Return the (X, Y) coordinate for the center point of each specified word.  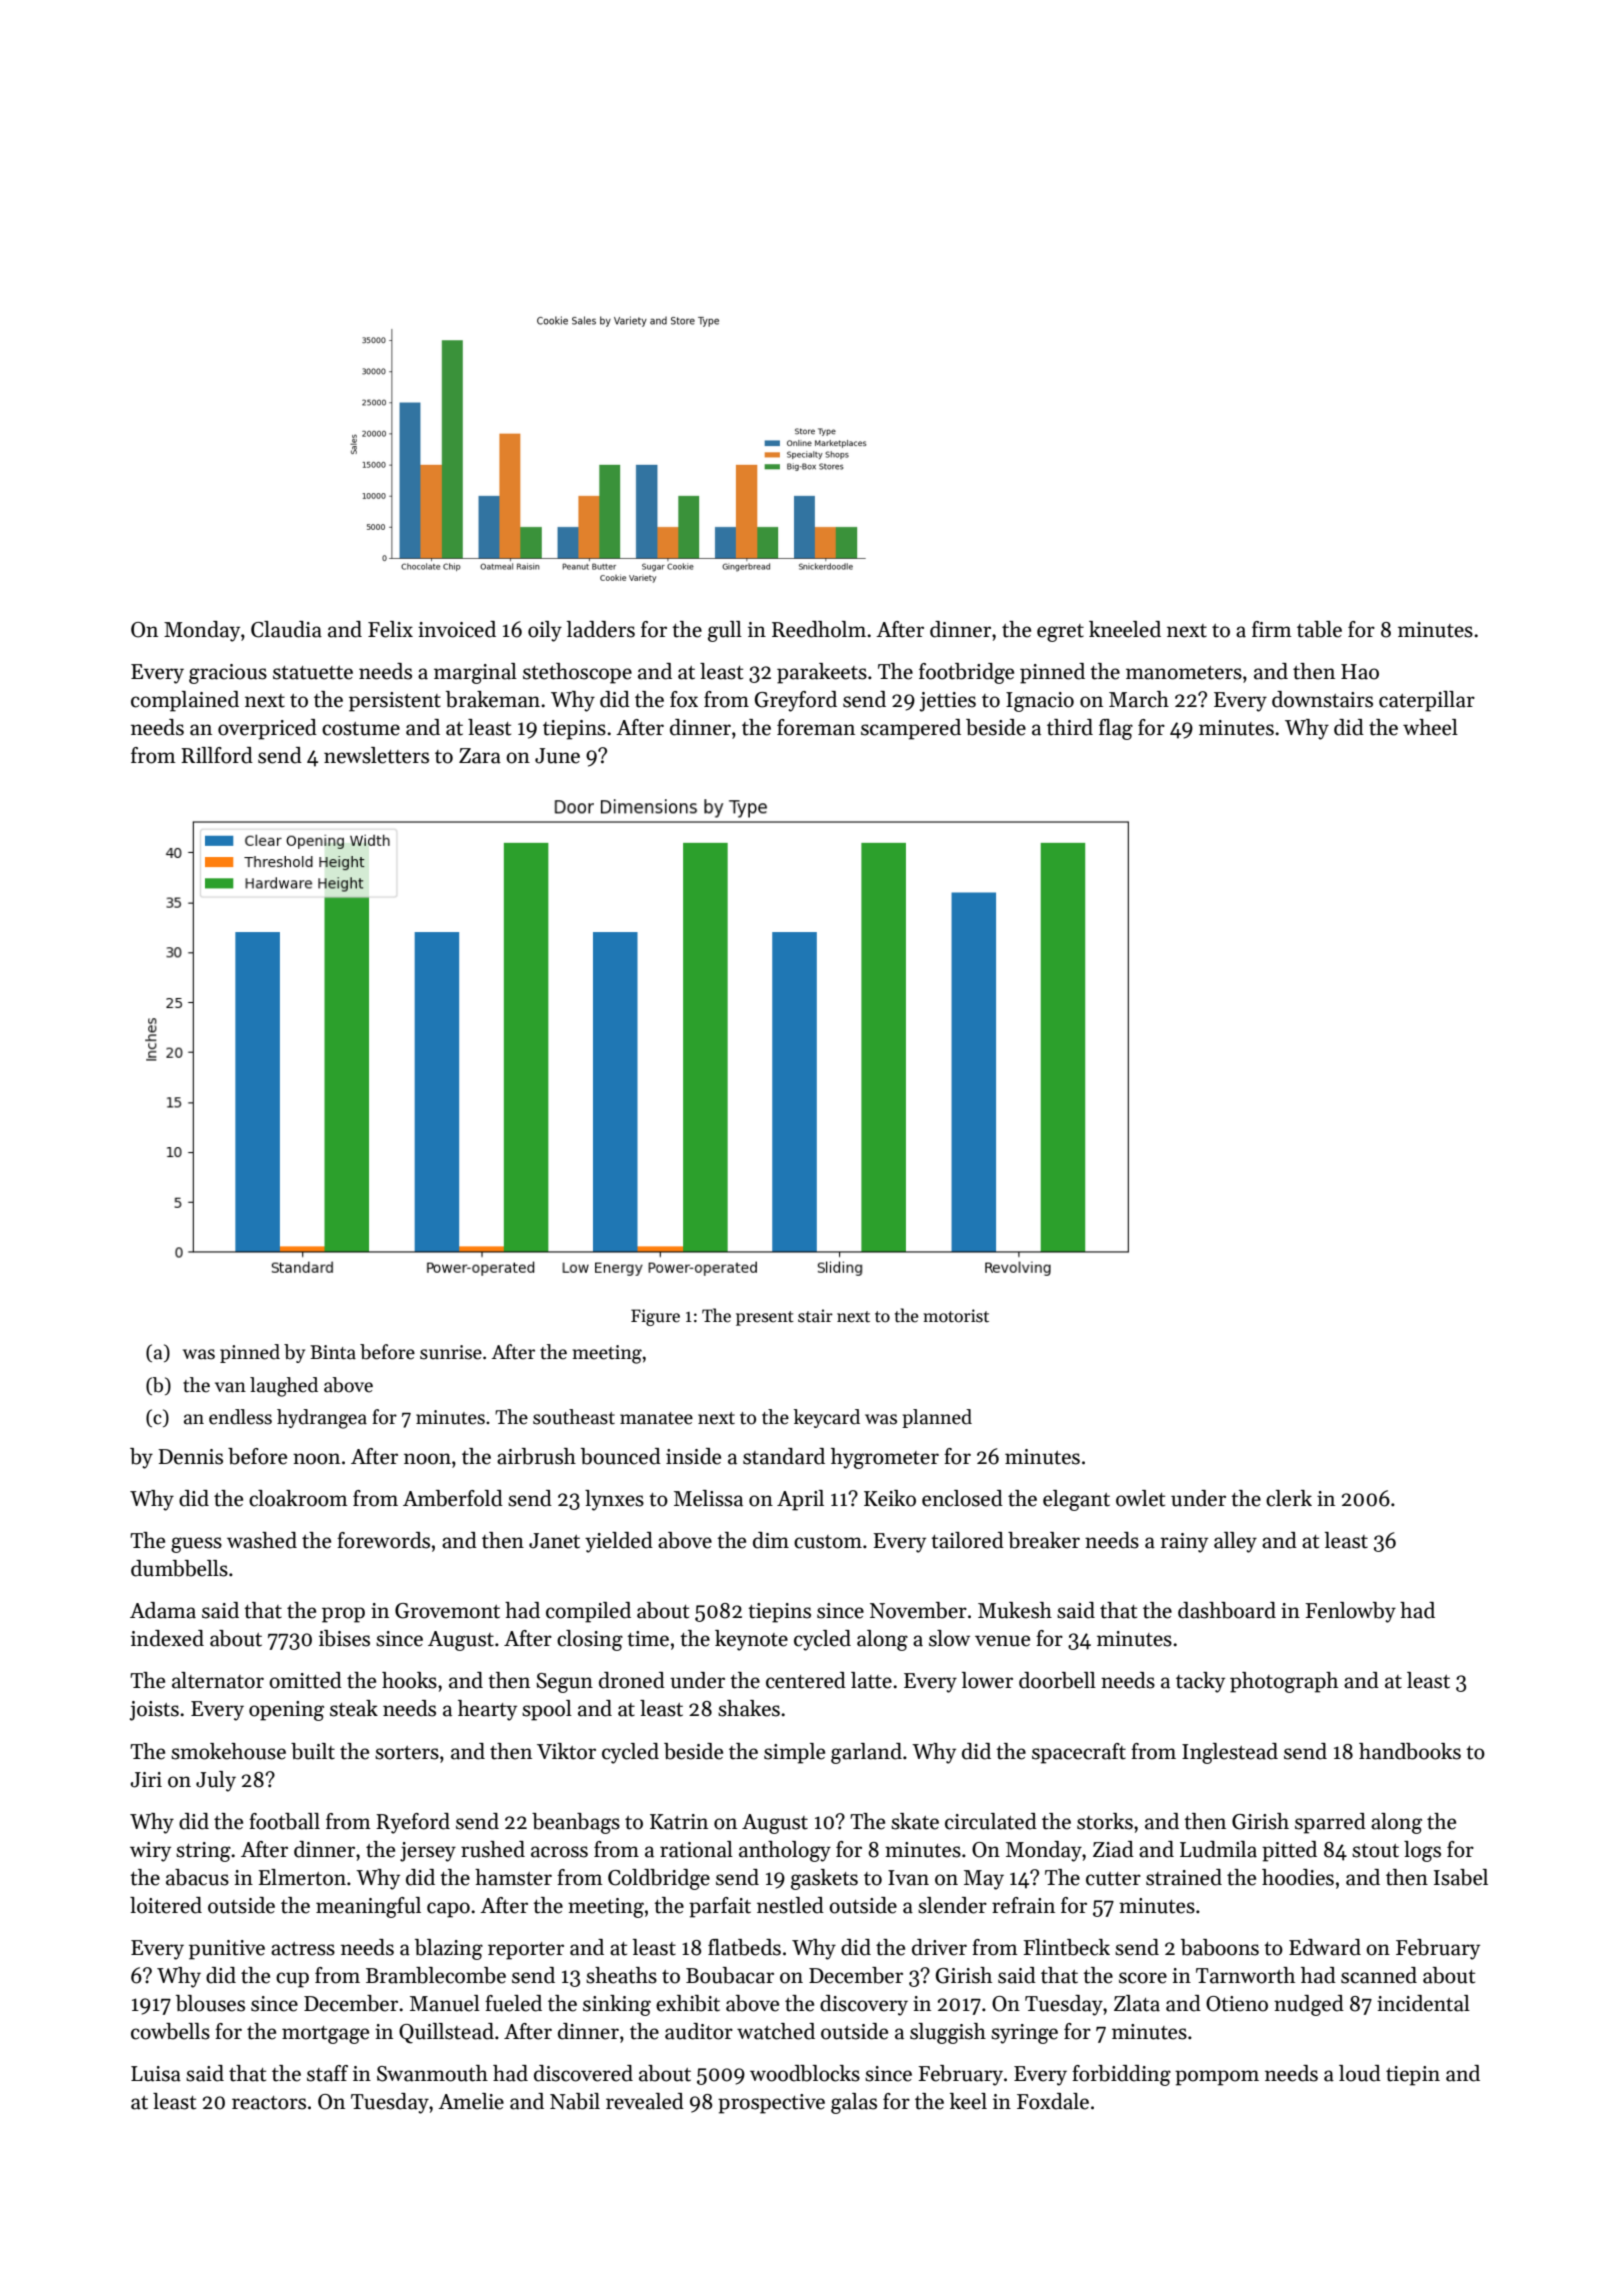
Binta (333, 1352)
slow (949, 1638)
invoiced (457, 629)
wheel (1430, 727)
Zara (480, 756)
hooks (409, 1680)
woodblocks (805, 2073)
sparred (1330, 1823)
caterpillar (1427, 701)
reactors (269, 2103)
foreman (816, 727)
